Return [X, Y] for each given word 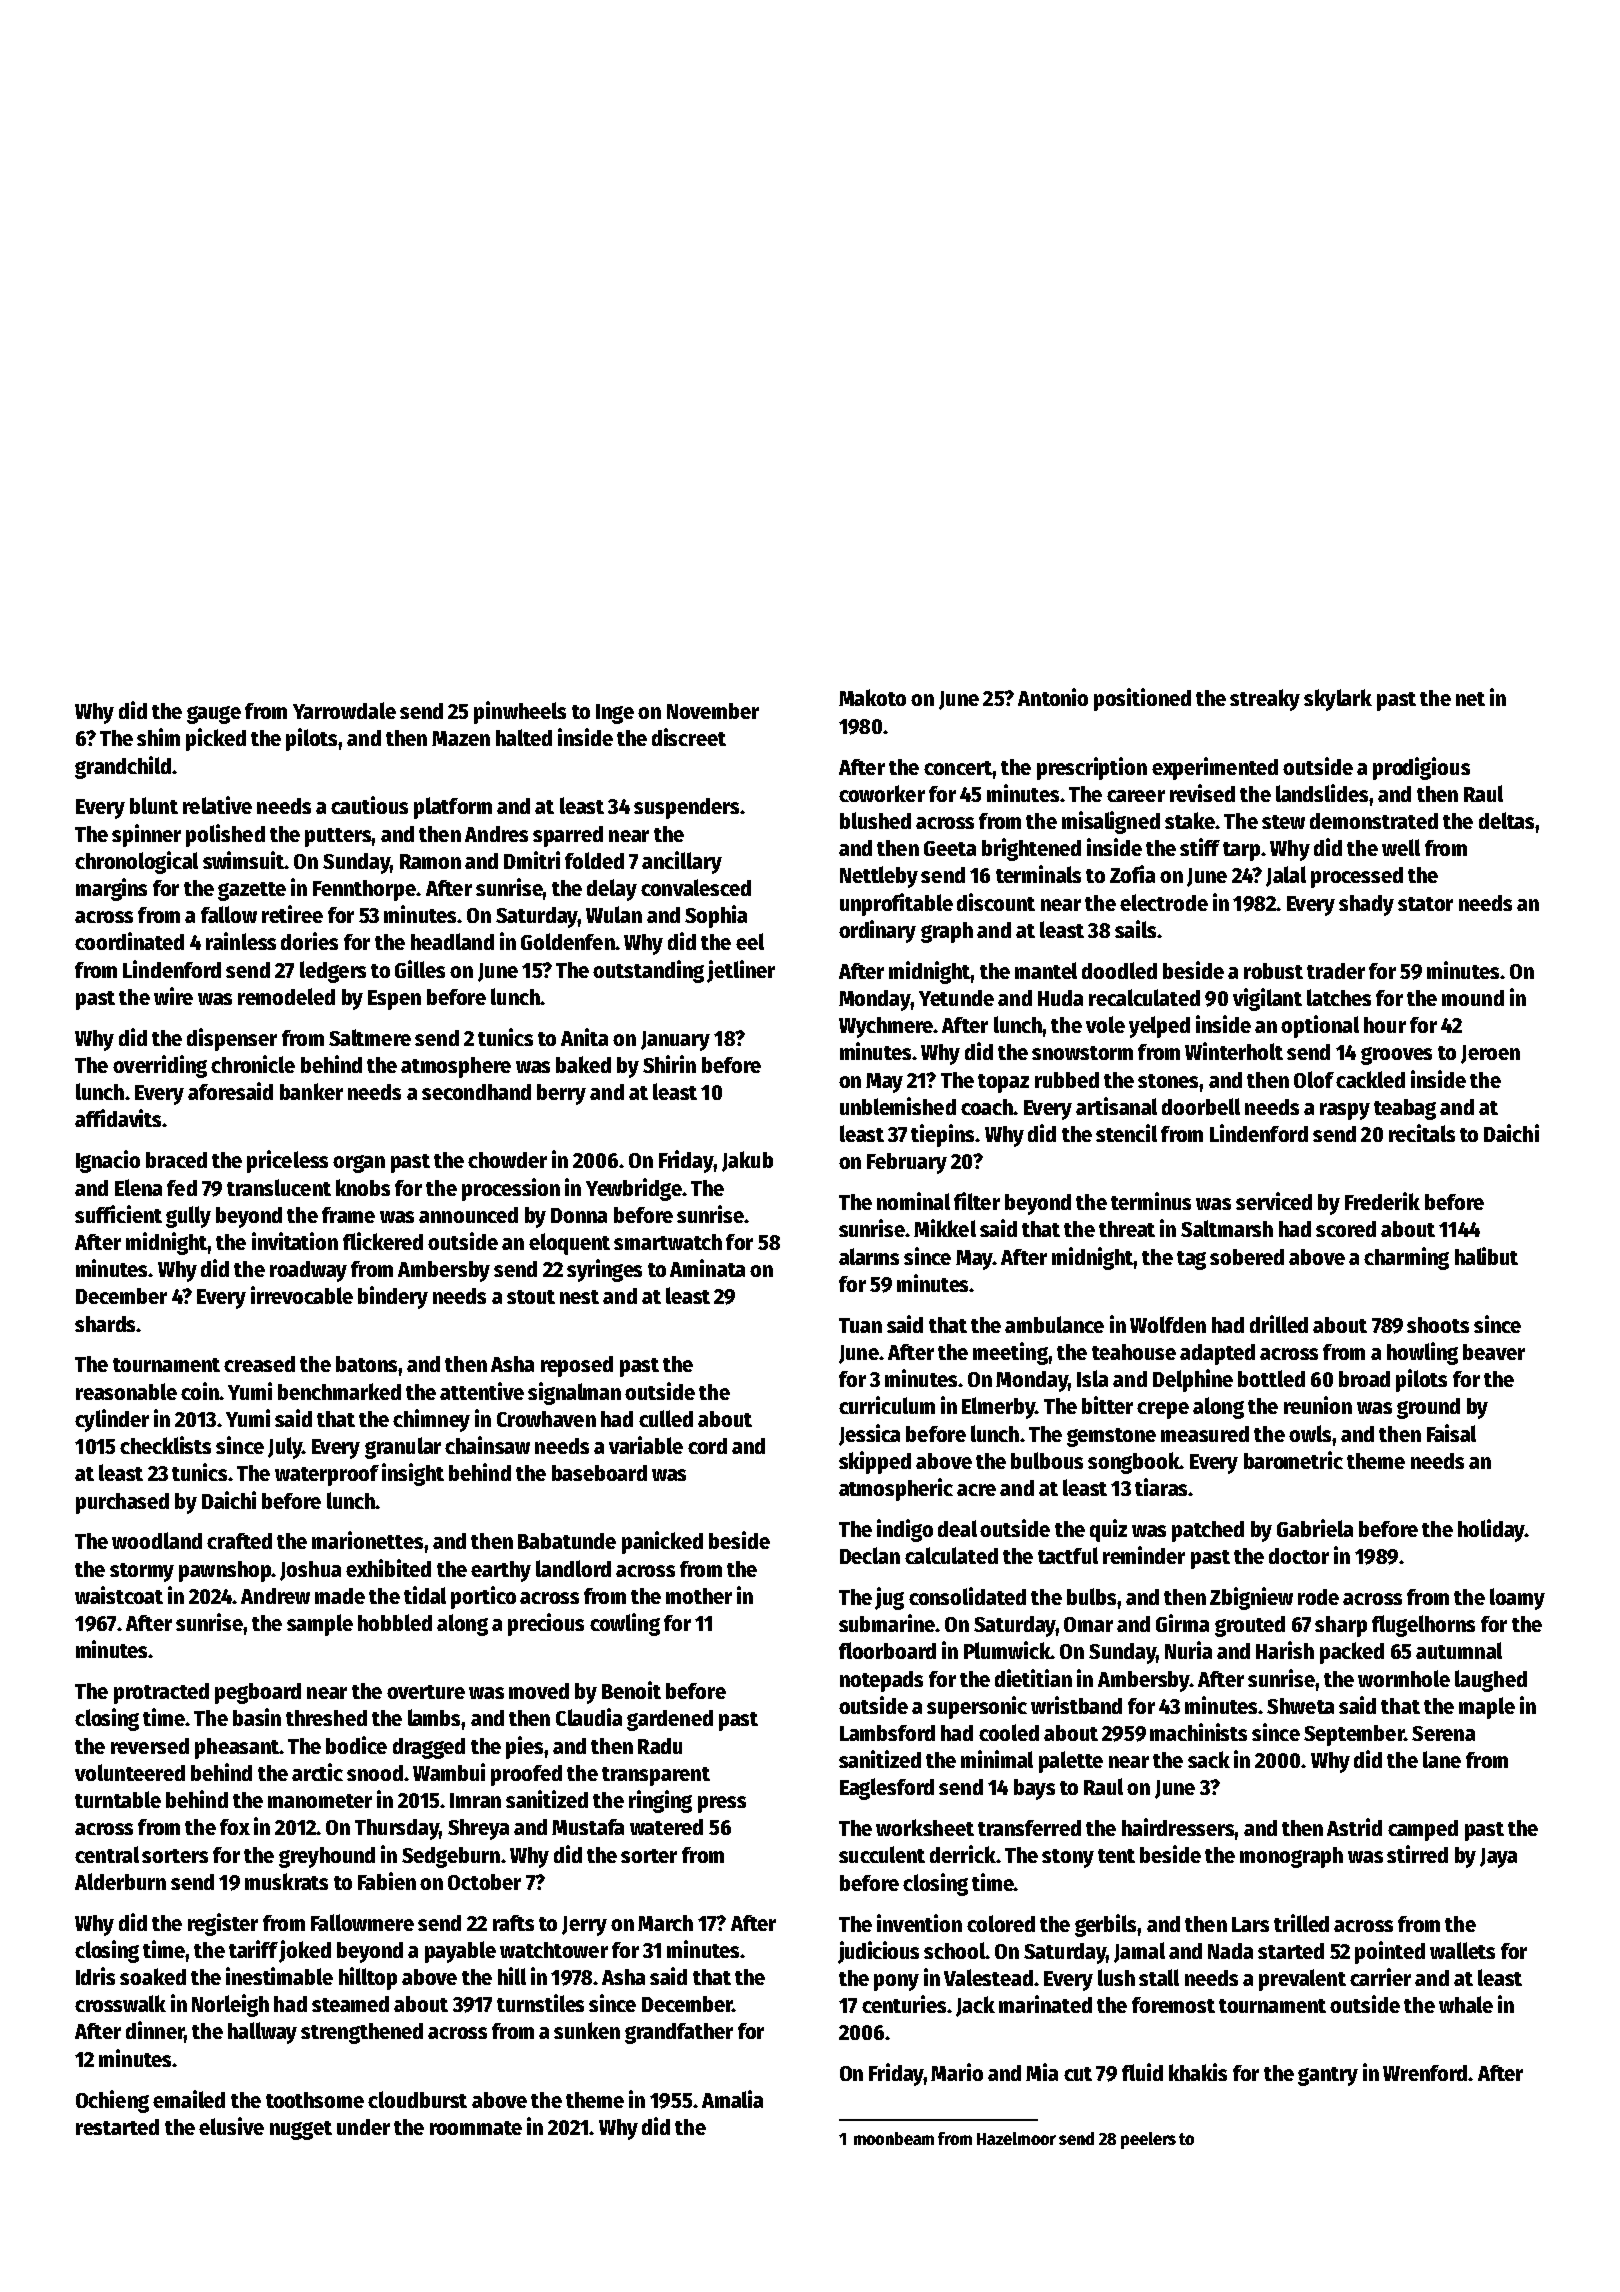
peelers [1148, 2140]
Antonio [1053, 697]
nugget [301, 2130]
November [713, 711]
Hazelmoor [1016, 2138]
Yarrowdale [344, 710]
